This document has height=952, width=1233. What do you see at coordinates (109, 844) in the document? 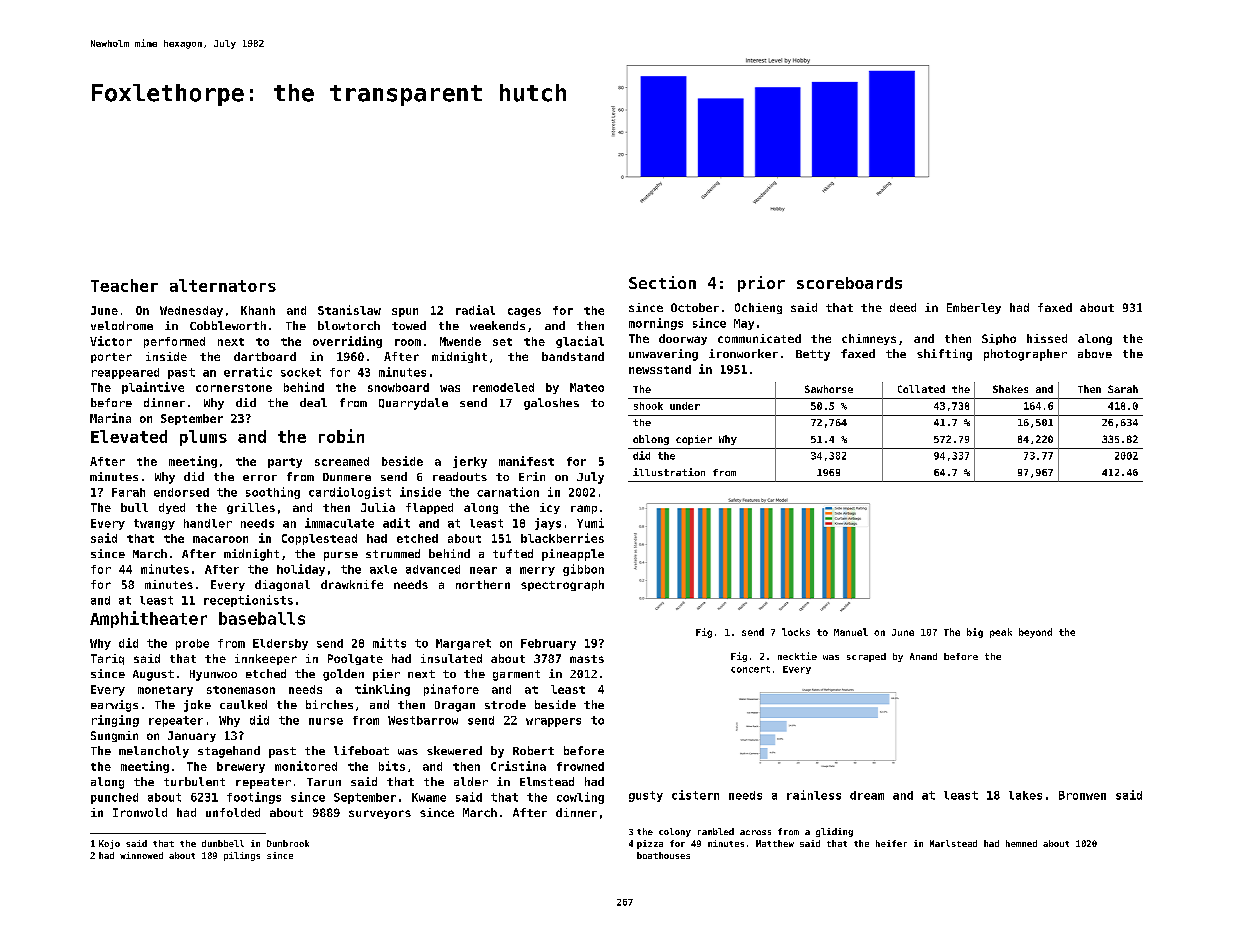
I see `Kojo` at bounding box center [109, 844].
